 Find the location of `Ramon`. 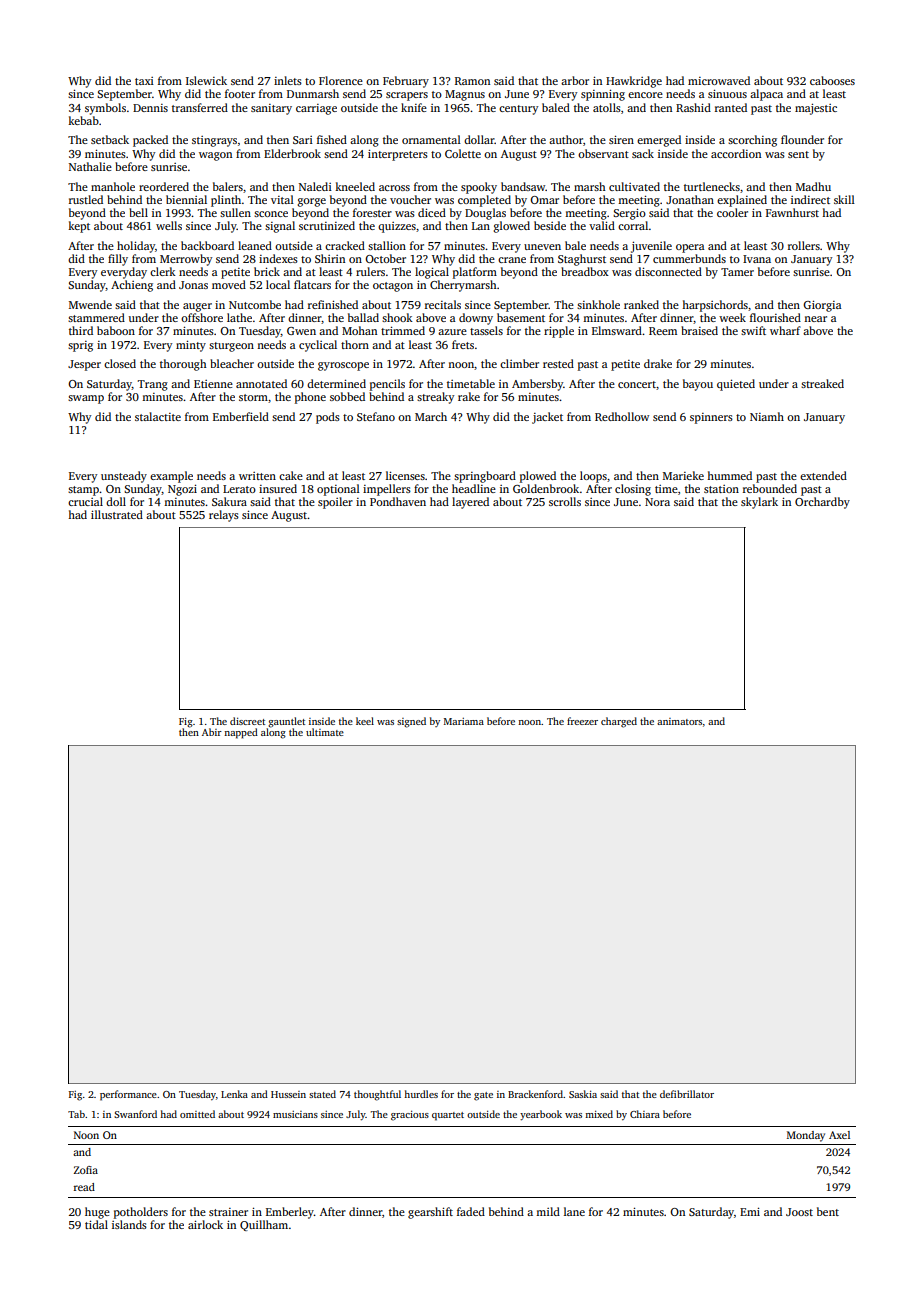

Ramon is located at coordinates (472, 81).
